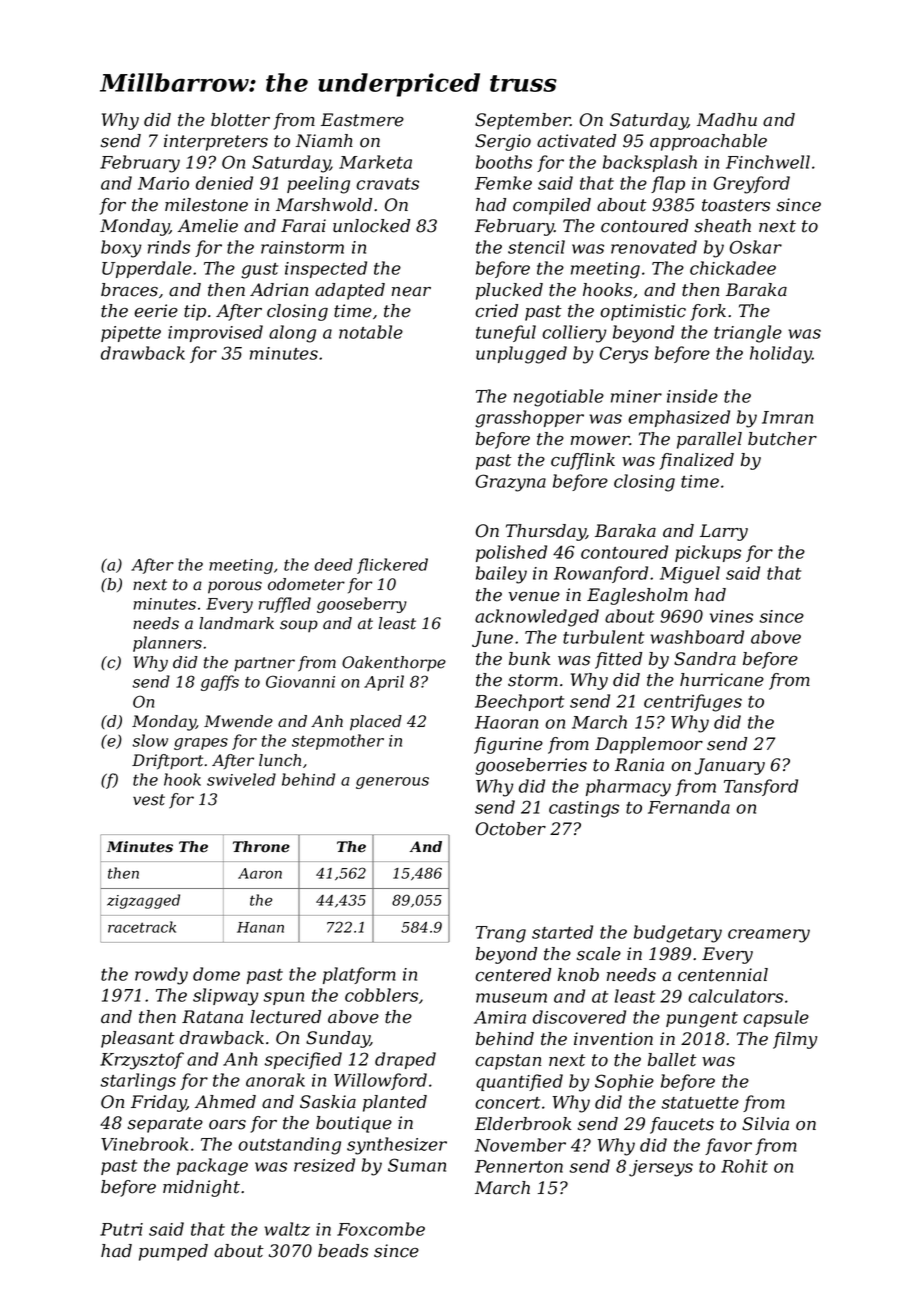  Describe the element at coordinates (287, 1229) in the page. I see `waltz` at that location.
